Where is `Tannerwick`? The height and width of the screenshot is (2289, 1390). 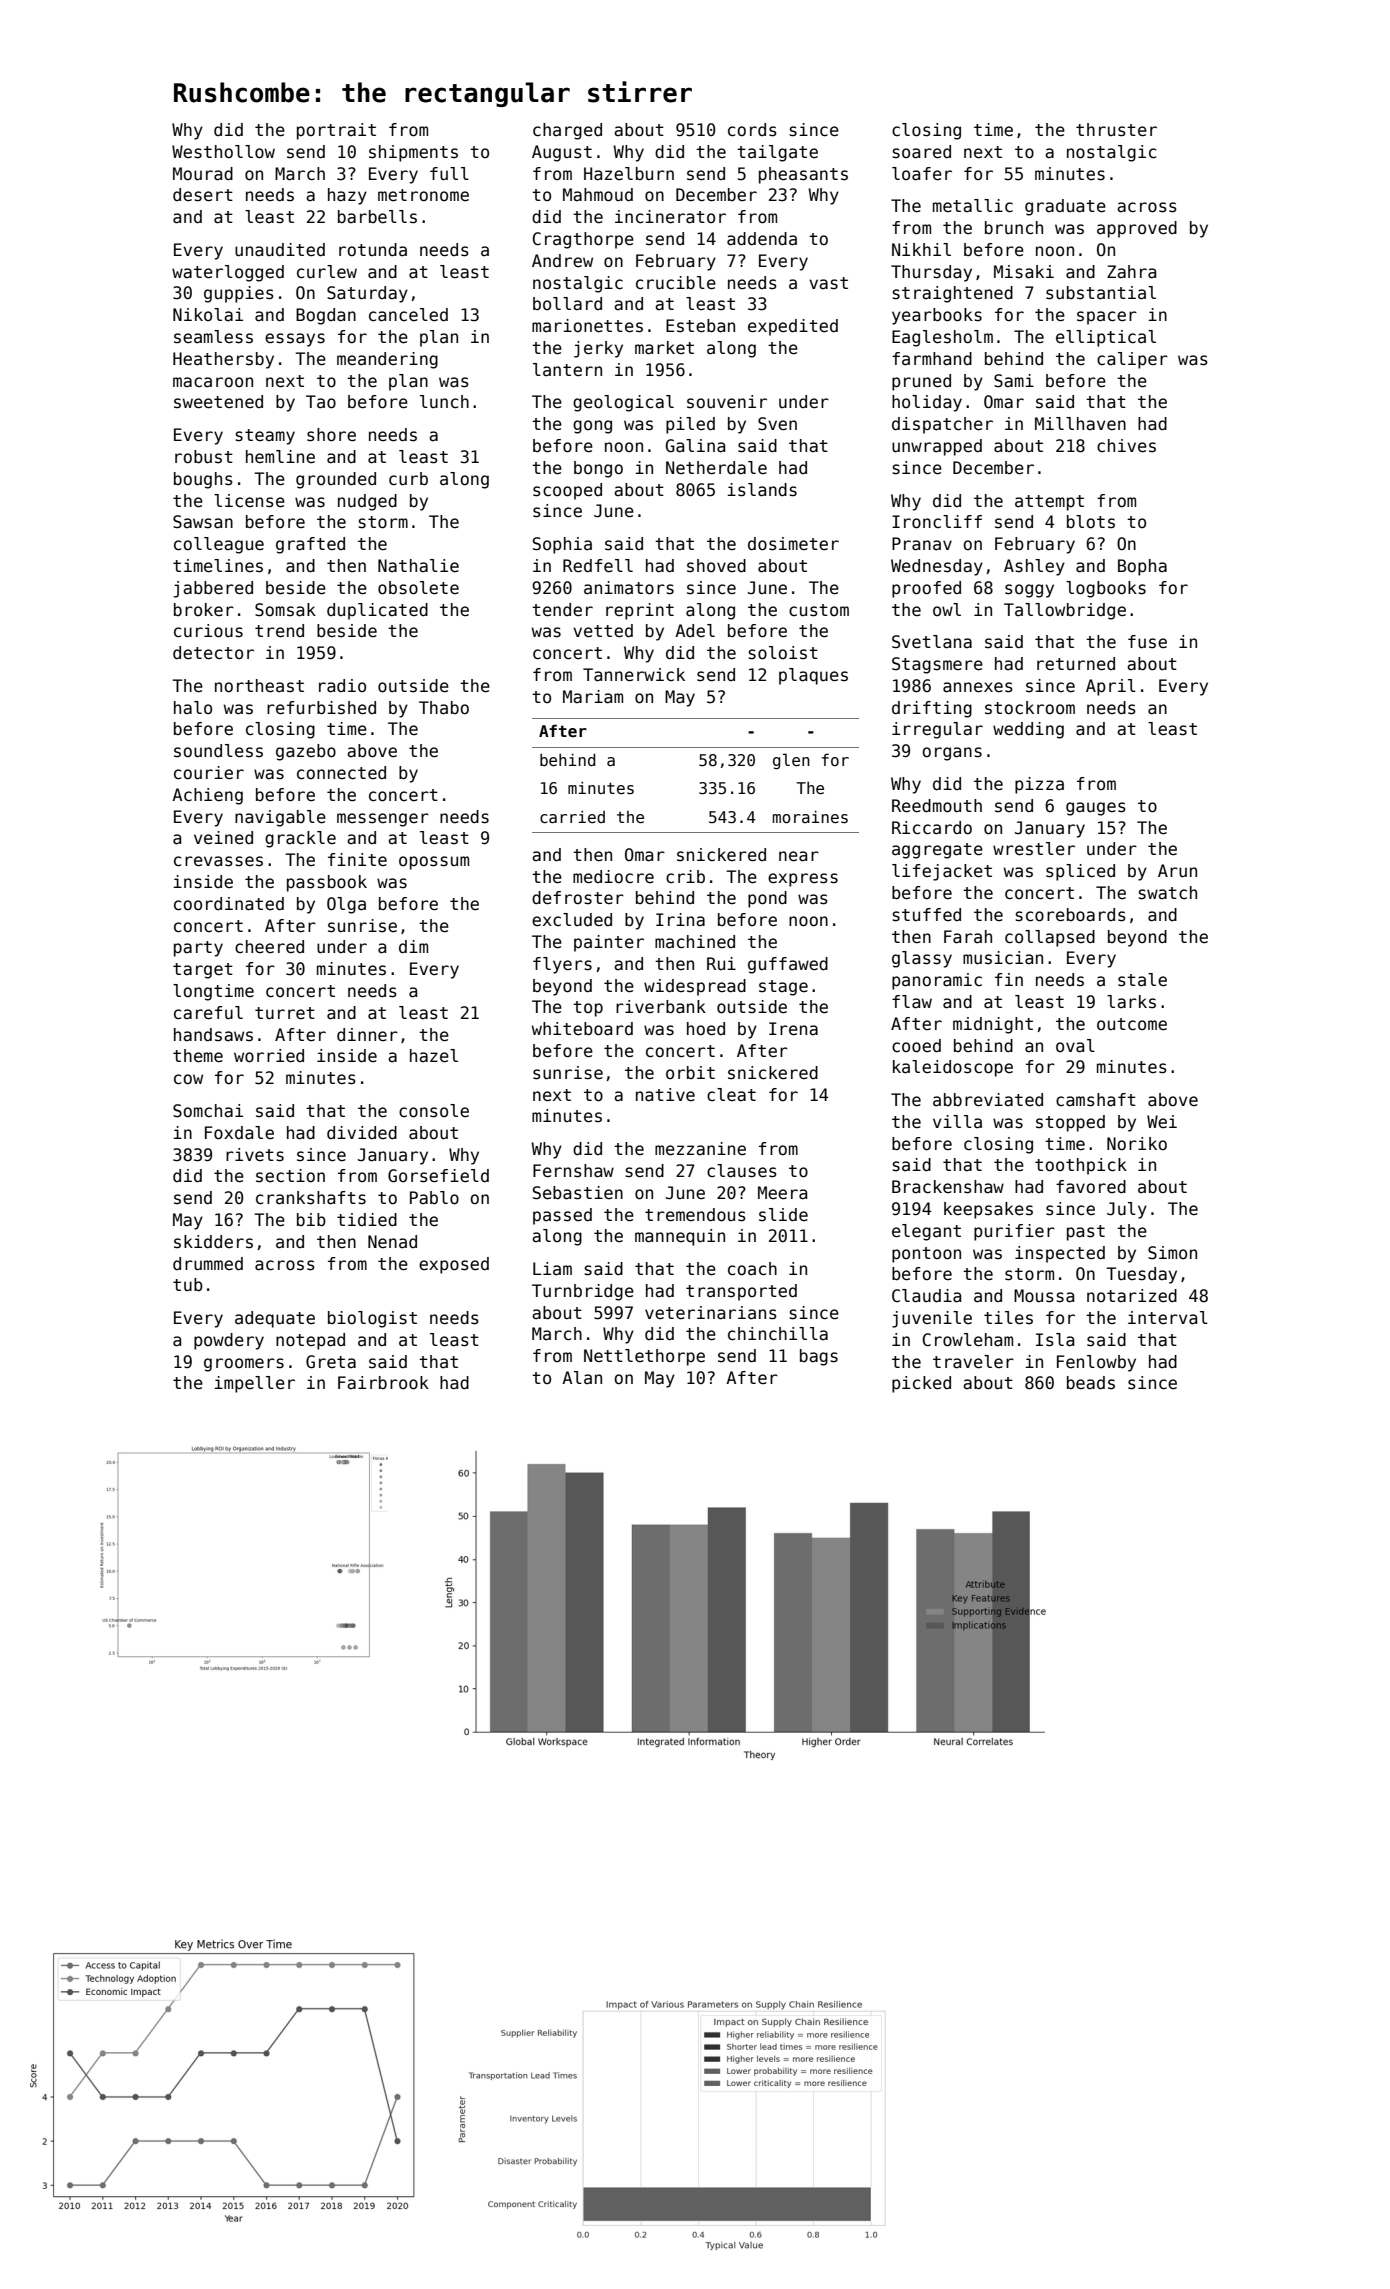
Tannerwick is located at coordinates (634, 675).
